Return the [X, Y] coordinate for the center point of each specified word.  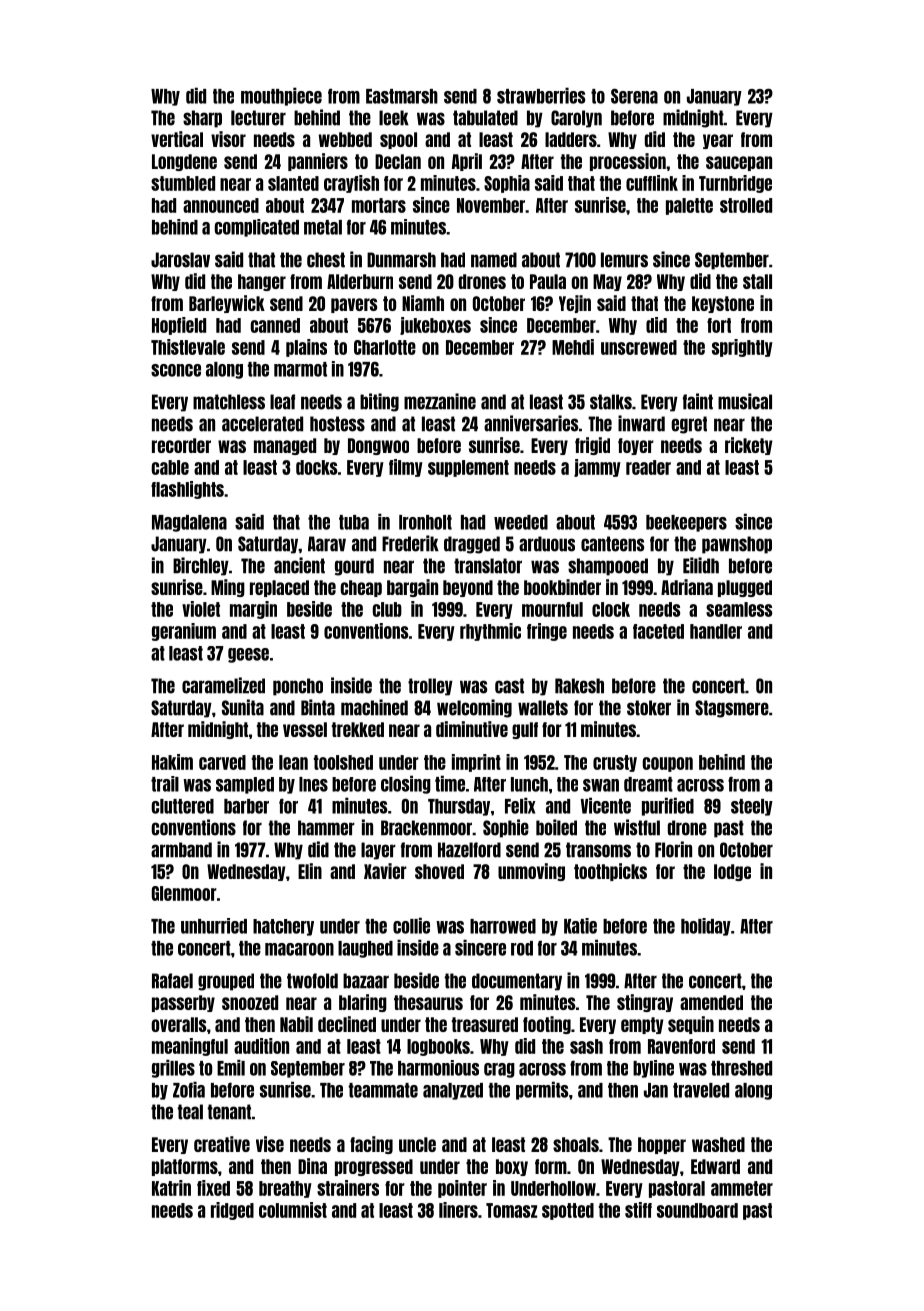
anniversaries [531, 423]
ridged [232, 1211]
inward [641, 423]
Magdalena [189, 523]
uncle [417, 1144]
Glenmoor [184, 893]
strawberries [541, 95]
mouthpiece [281, 96]
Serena [634, 96]
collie [411, 925]
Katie [580, 926]
